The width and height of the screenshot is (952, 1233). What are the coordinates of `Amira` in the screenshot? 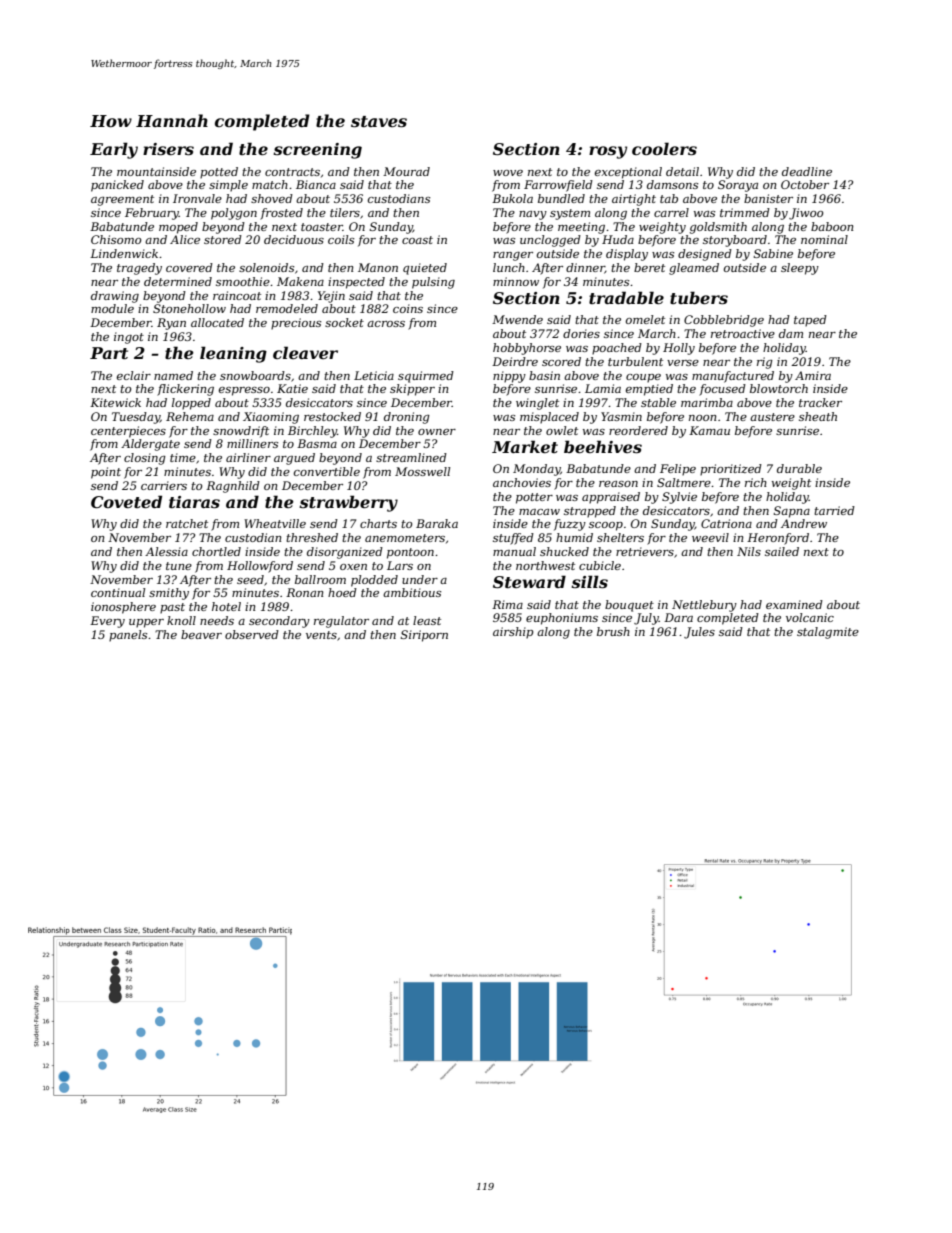 It's located at (813, 375).
